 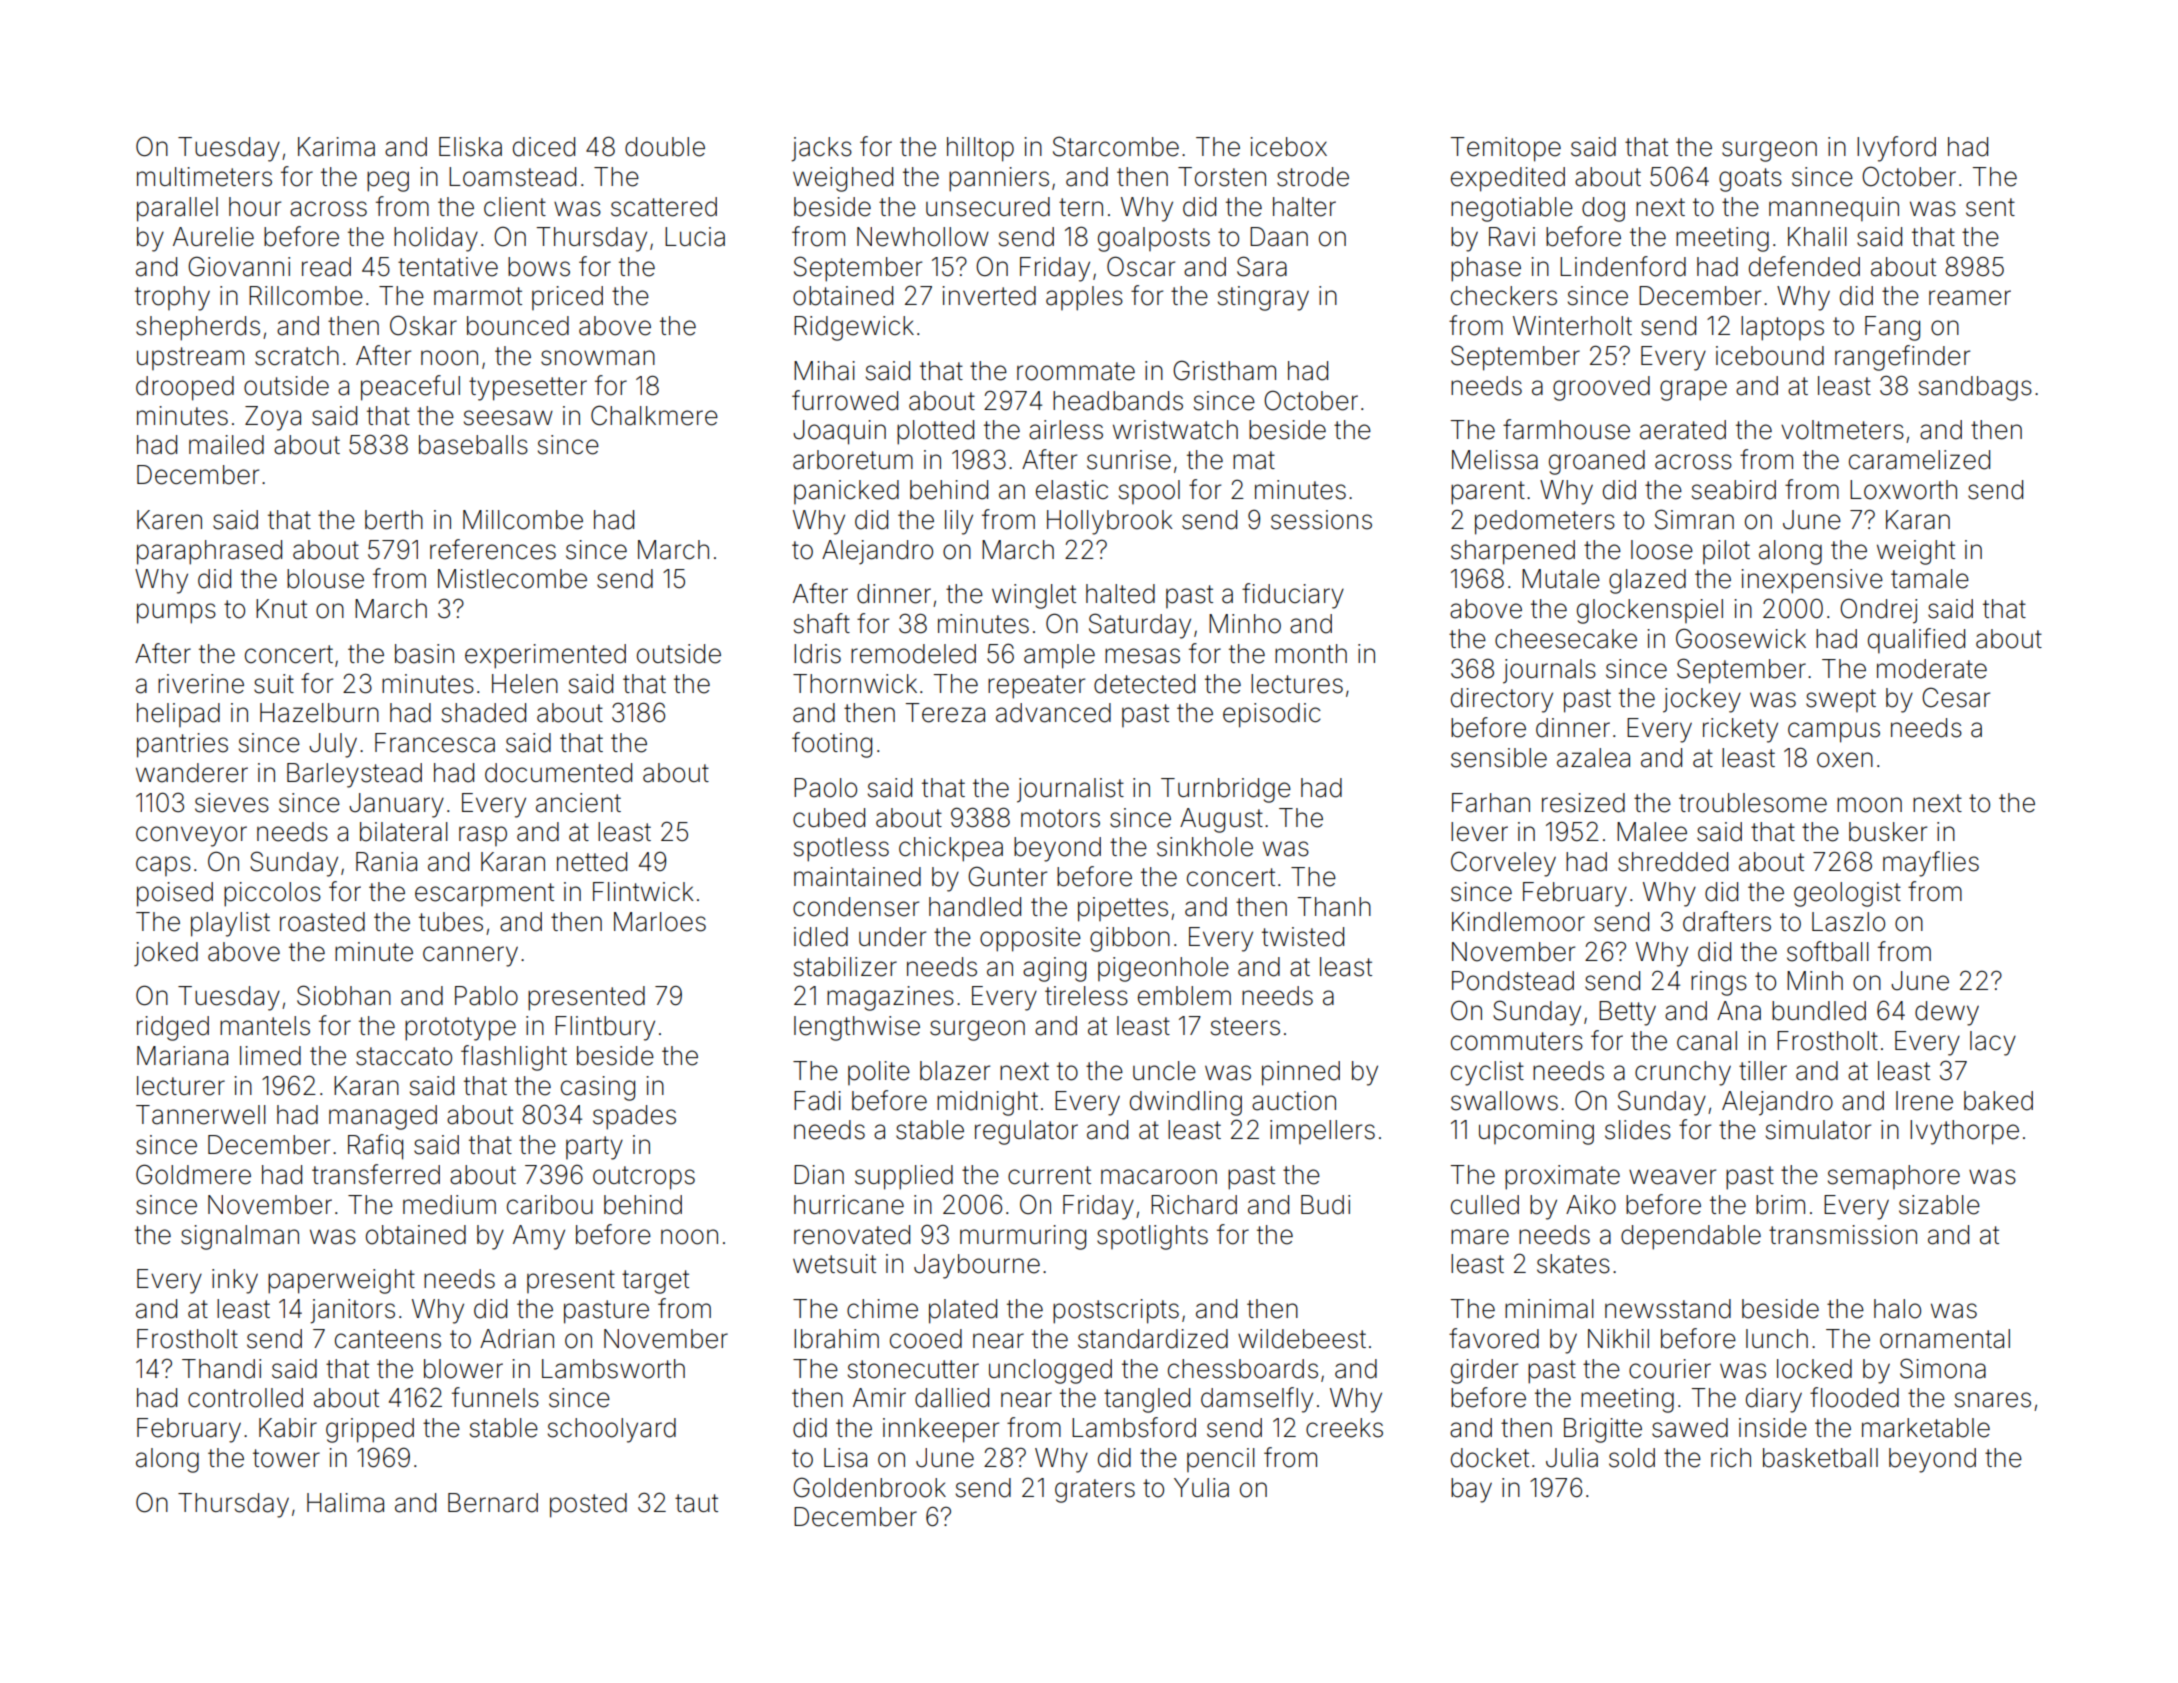 What do you see at coordinates (1030, 939) in the screenshot?
I see `opposite` at bounding box center [1030, 939].
